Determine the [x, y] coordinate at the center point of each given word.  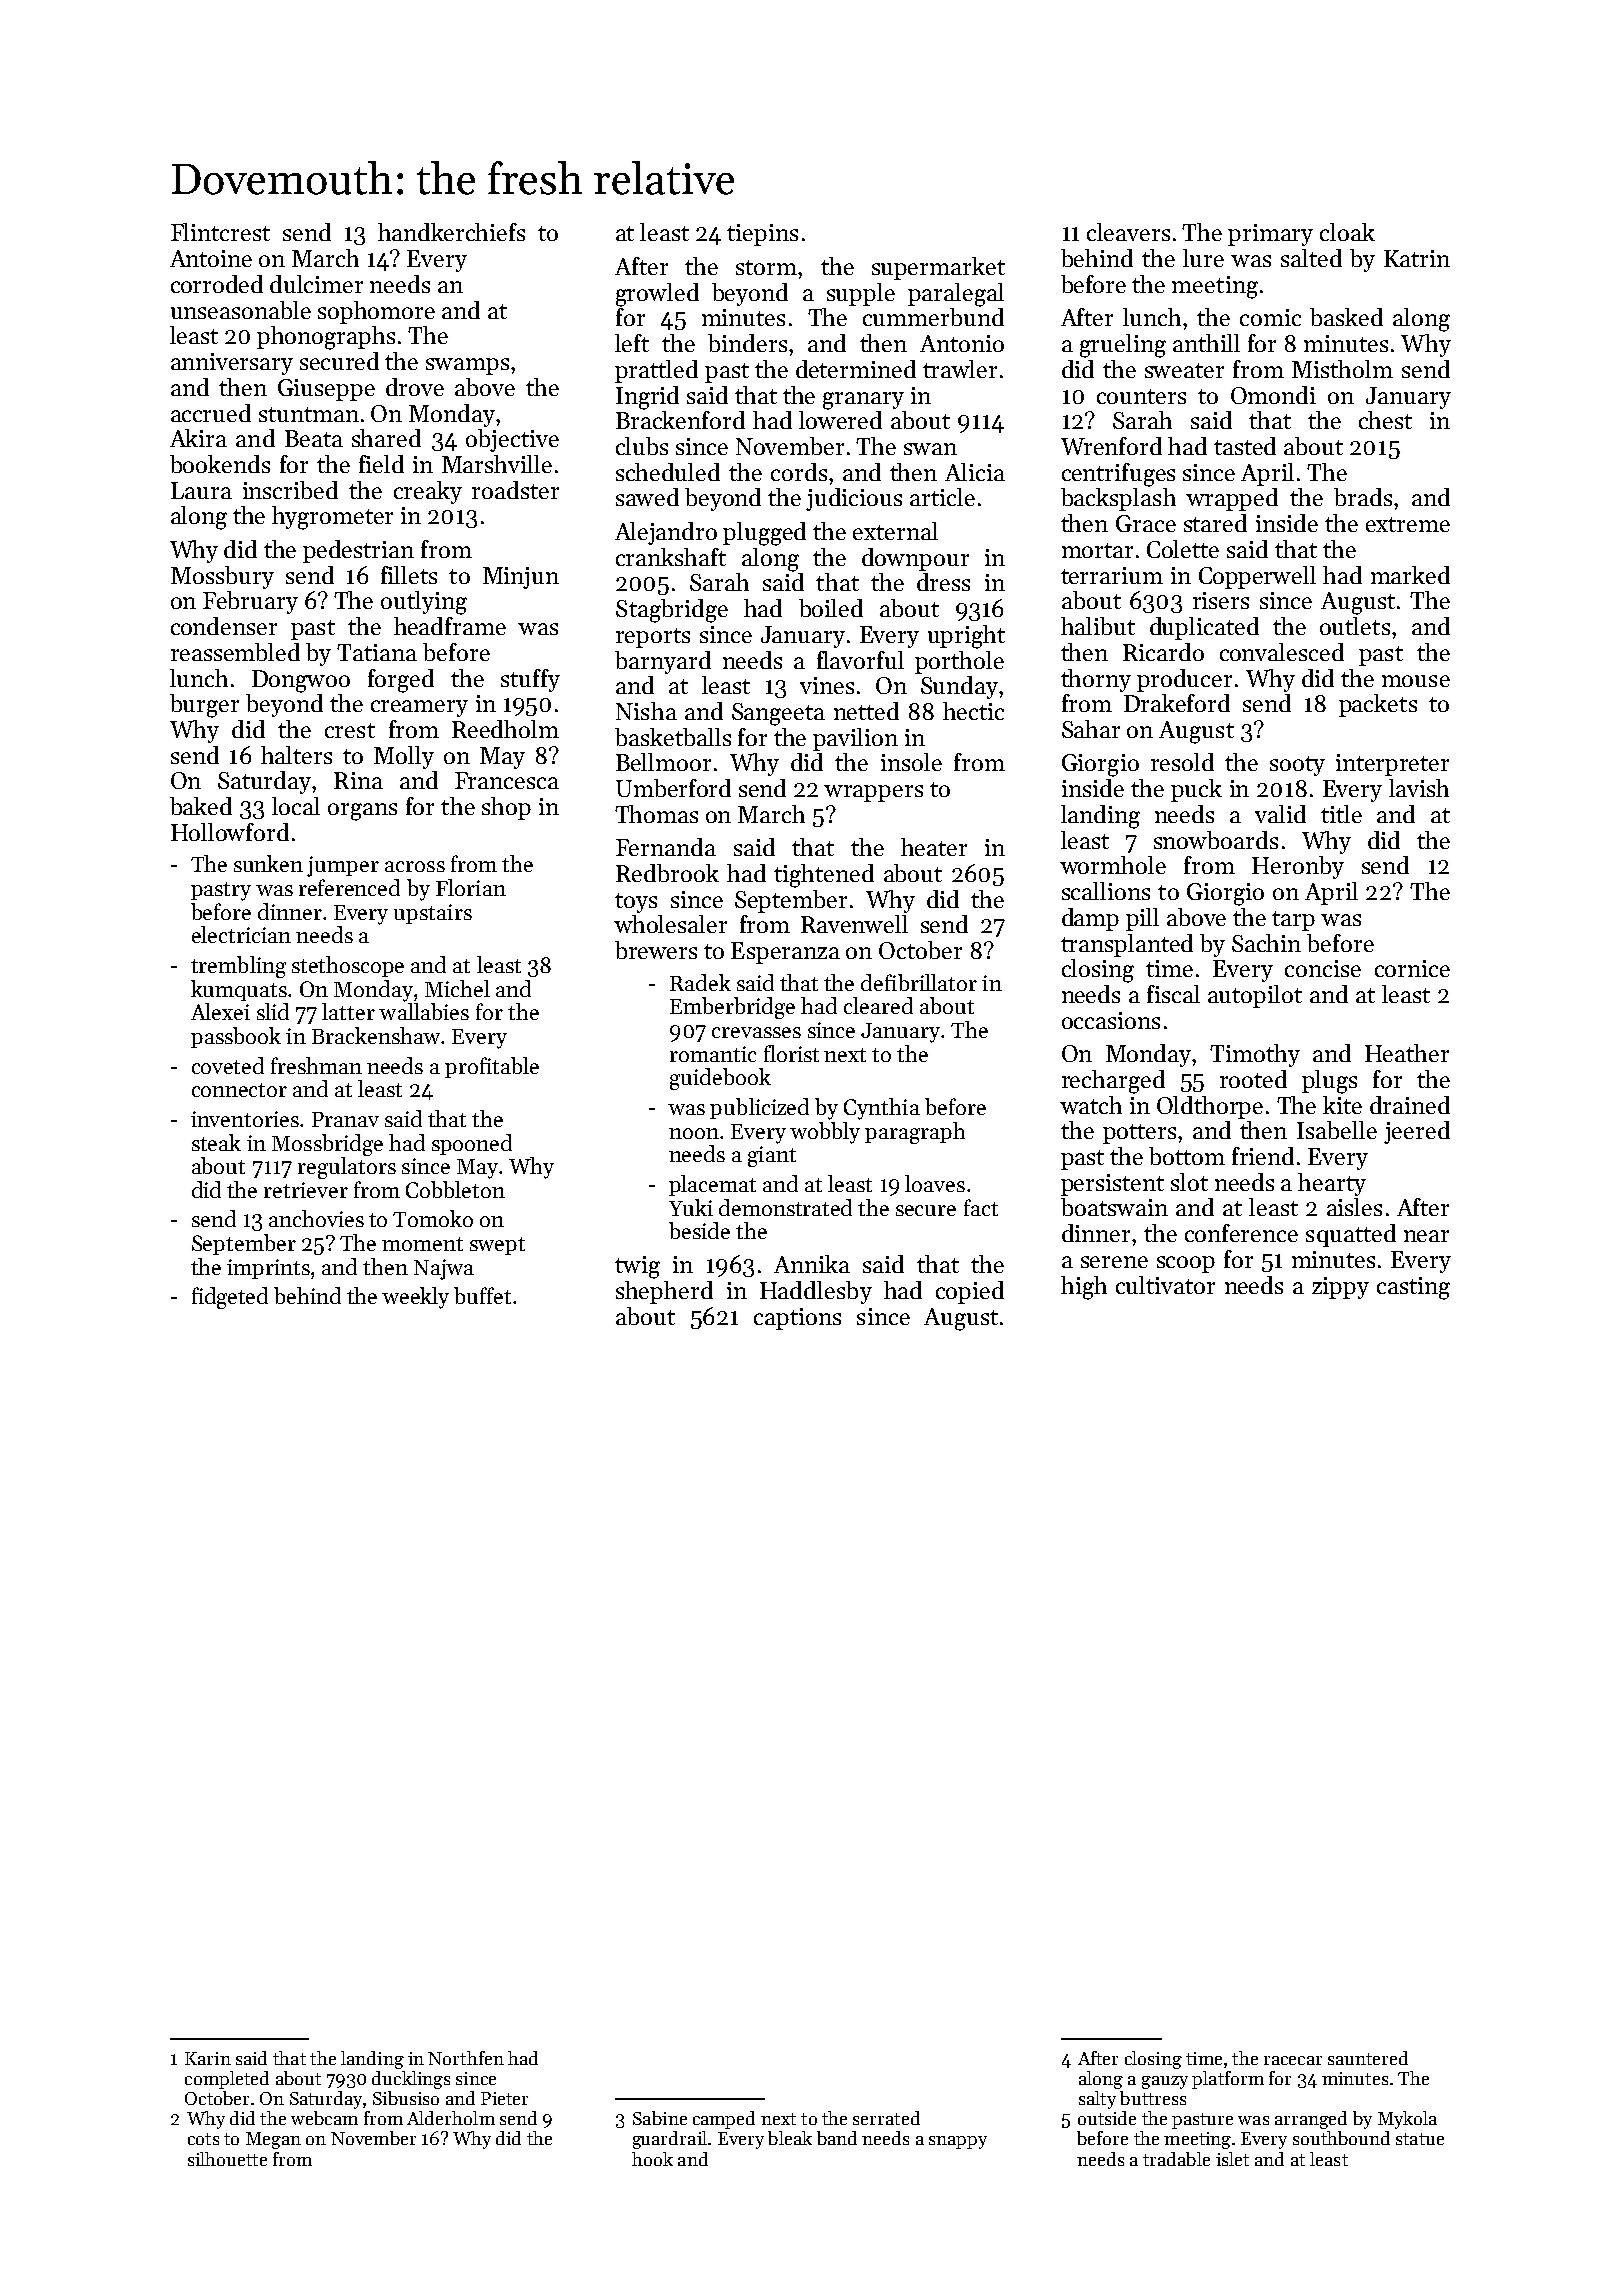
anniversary [232, 364]
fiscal [1173, 994]
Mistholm [1342, 369]
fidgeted [230, 1298]
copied [970, 1292]
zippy [1340, 1288]
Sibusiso [406, 2098]
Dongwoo [301, 681]
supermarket [938, 268]
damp [1090, 919]
